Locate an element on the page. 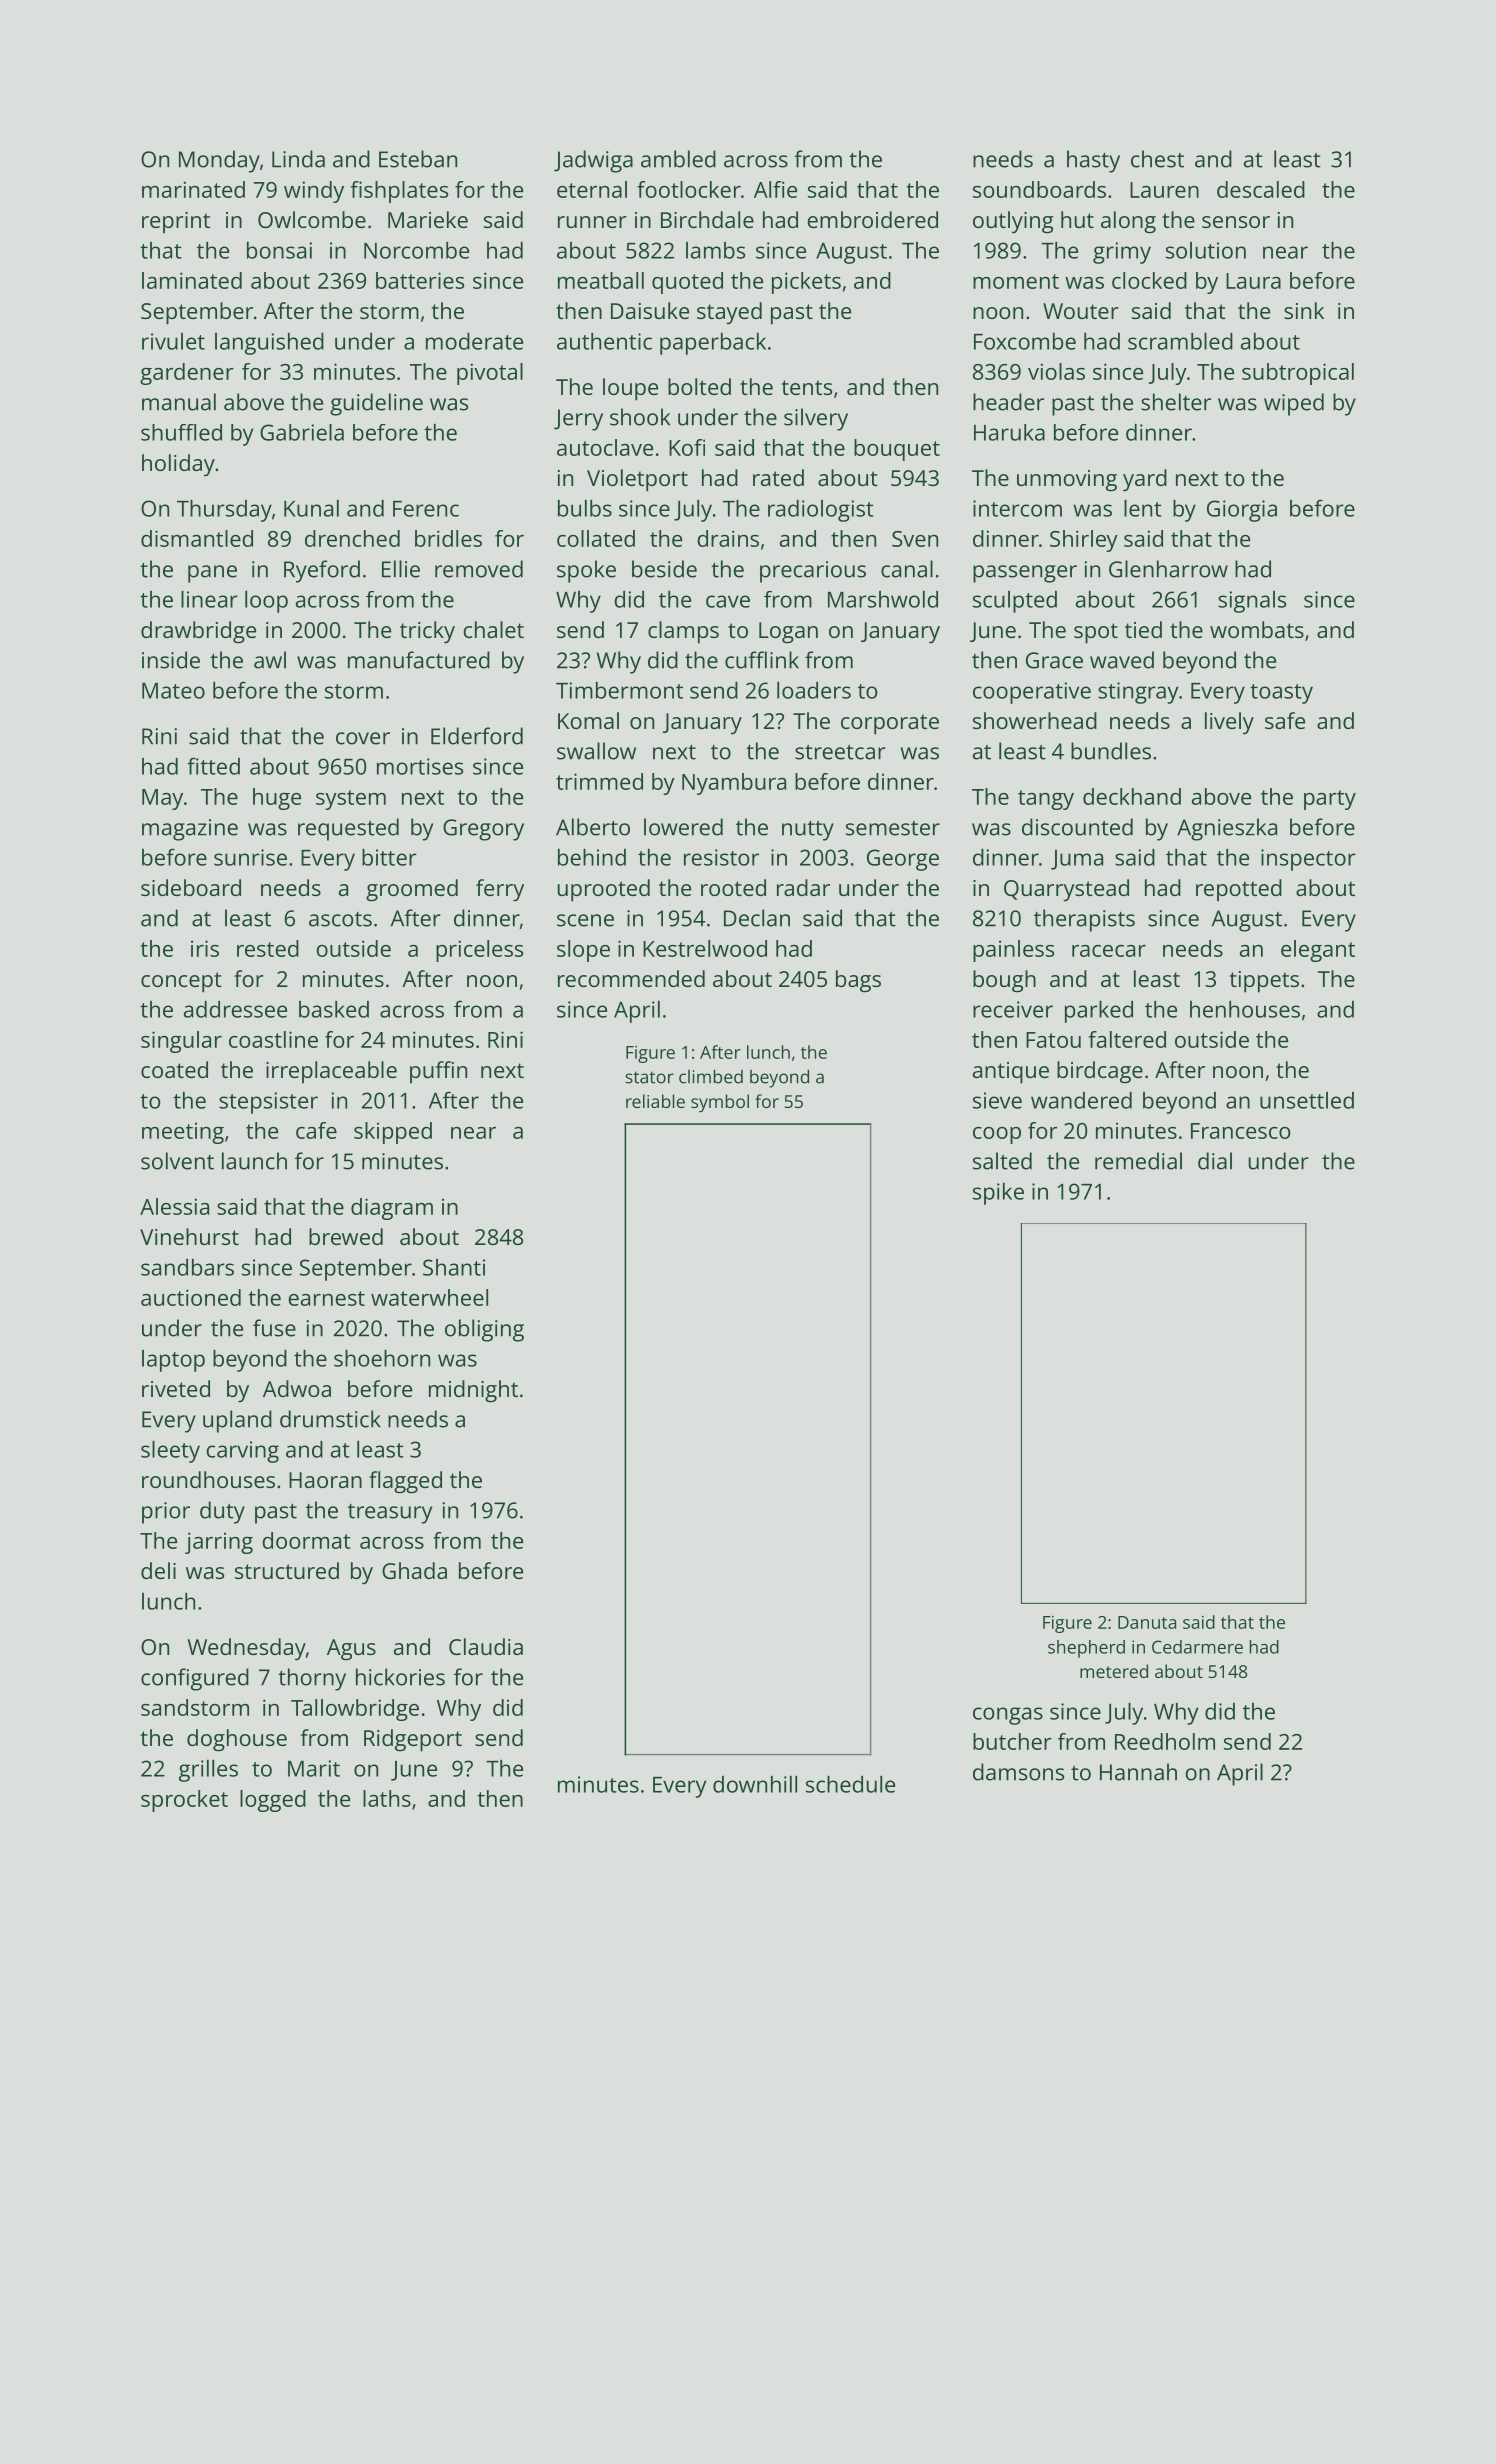 The image size is (1496, 2464). sprocket is located at coordinates (184, 1801).
